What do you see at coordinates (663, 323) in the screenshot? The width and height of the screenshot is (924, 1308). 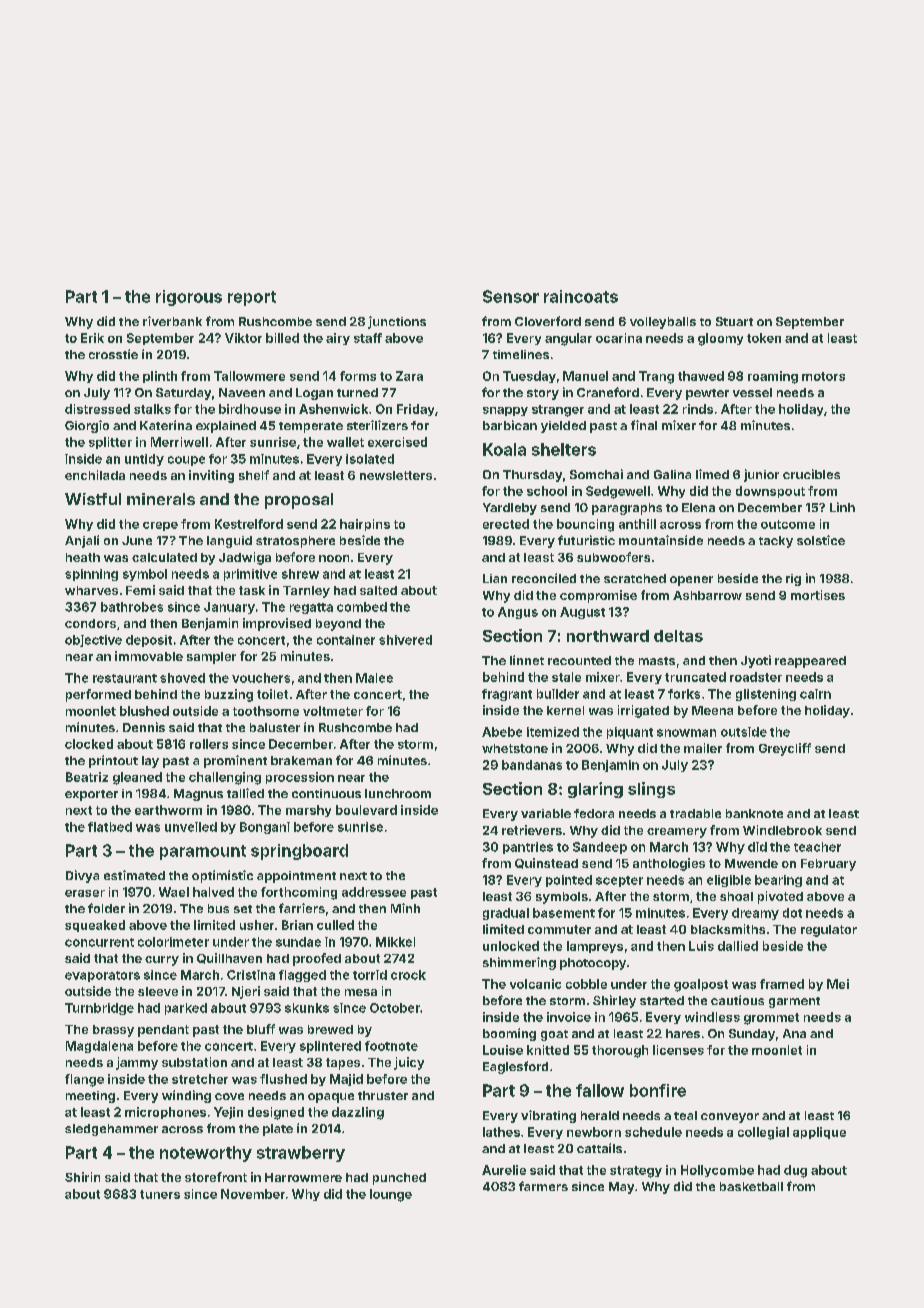 I see `volleyballs` at bounding box center [663, 323].
